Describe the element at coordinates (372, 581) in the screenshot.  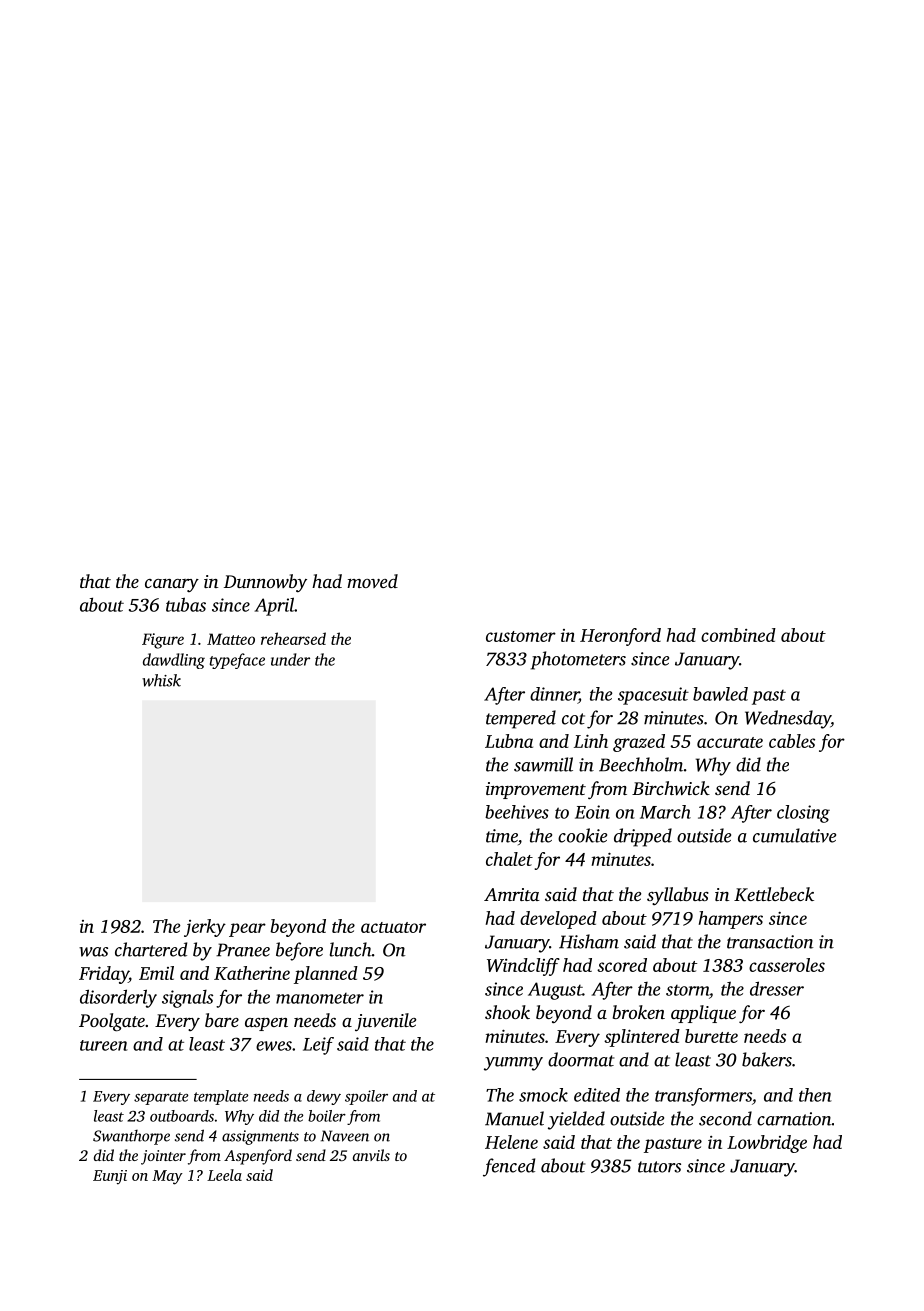
I see `moved` at that location.
